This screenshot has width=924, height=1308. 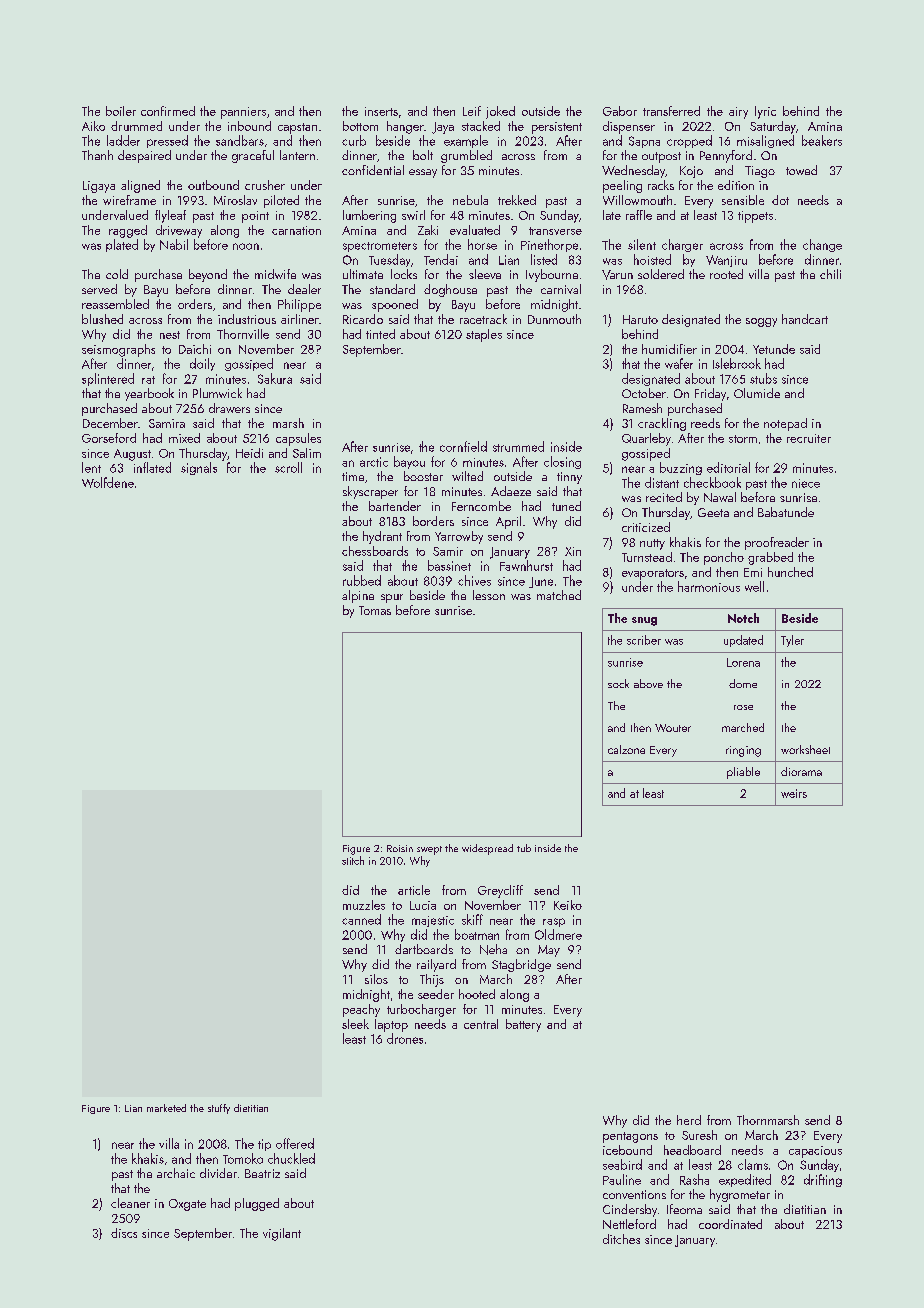 I want to click on Greycliff, so click(x=500, y=891).
